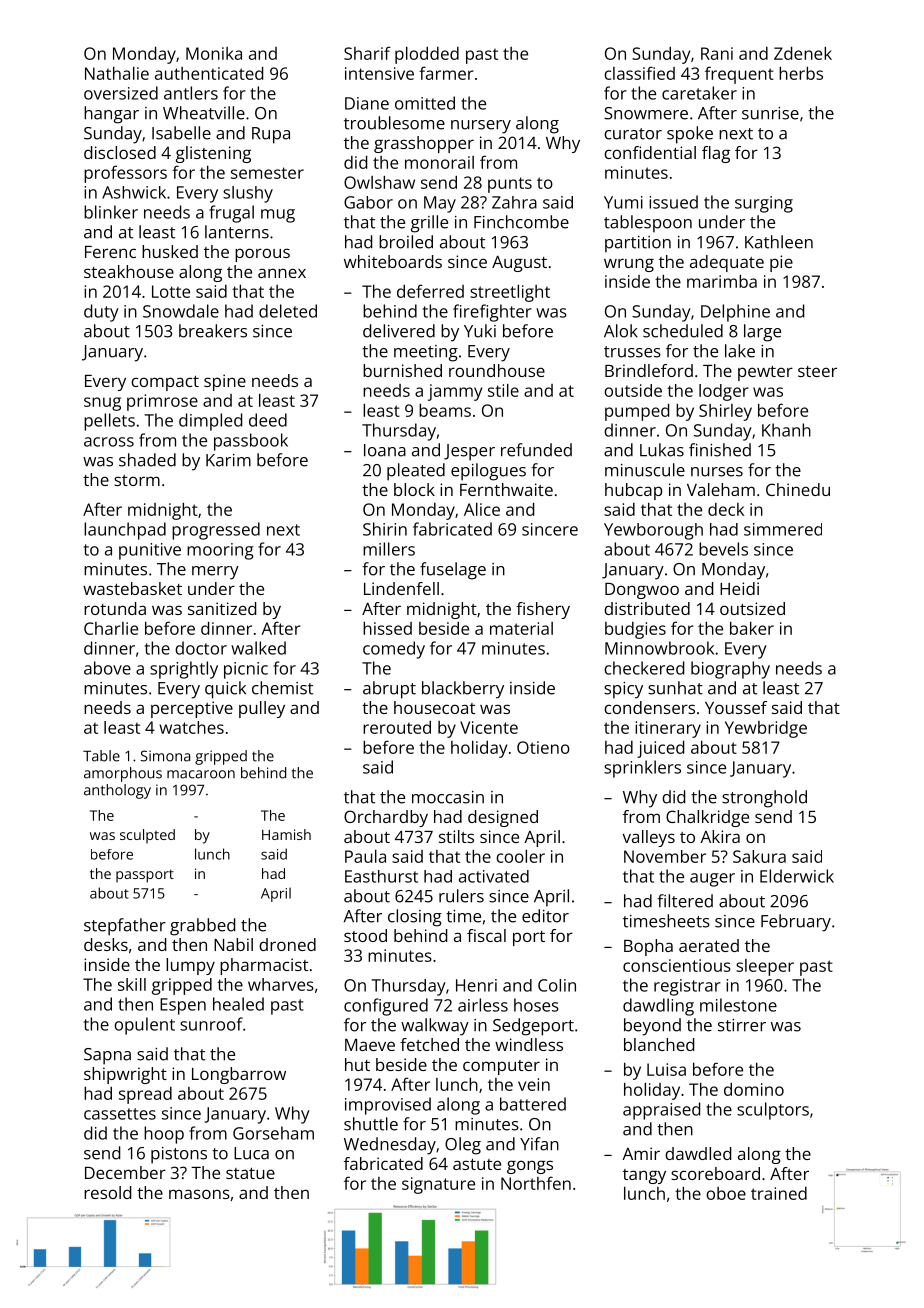 Image resolution: width=924 pixels, height=1308 pixels. I want to click on resold, so click(107, 1192).
